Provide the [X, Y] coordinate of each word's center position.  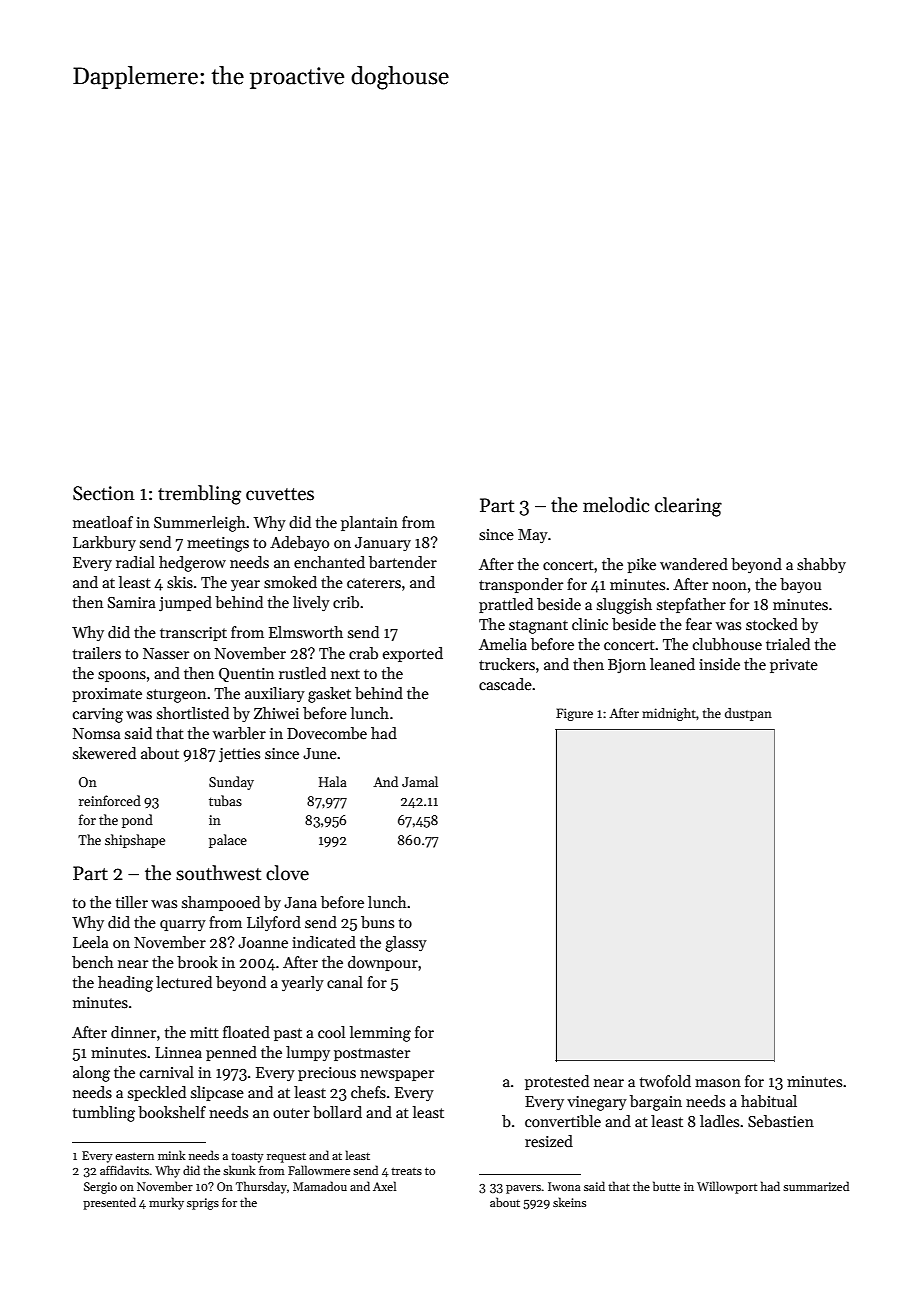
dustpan [748, 714]
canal [345, 982]
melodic [616, 505]
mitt [204, 1032]
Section [104, 493]
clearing [688, 507]
